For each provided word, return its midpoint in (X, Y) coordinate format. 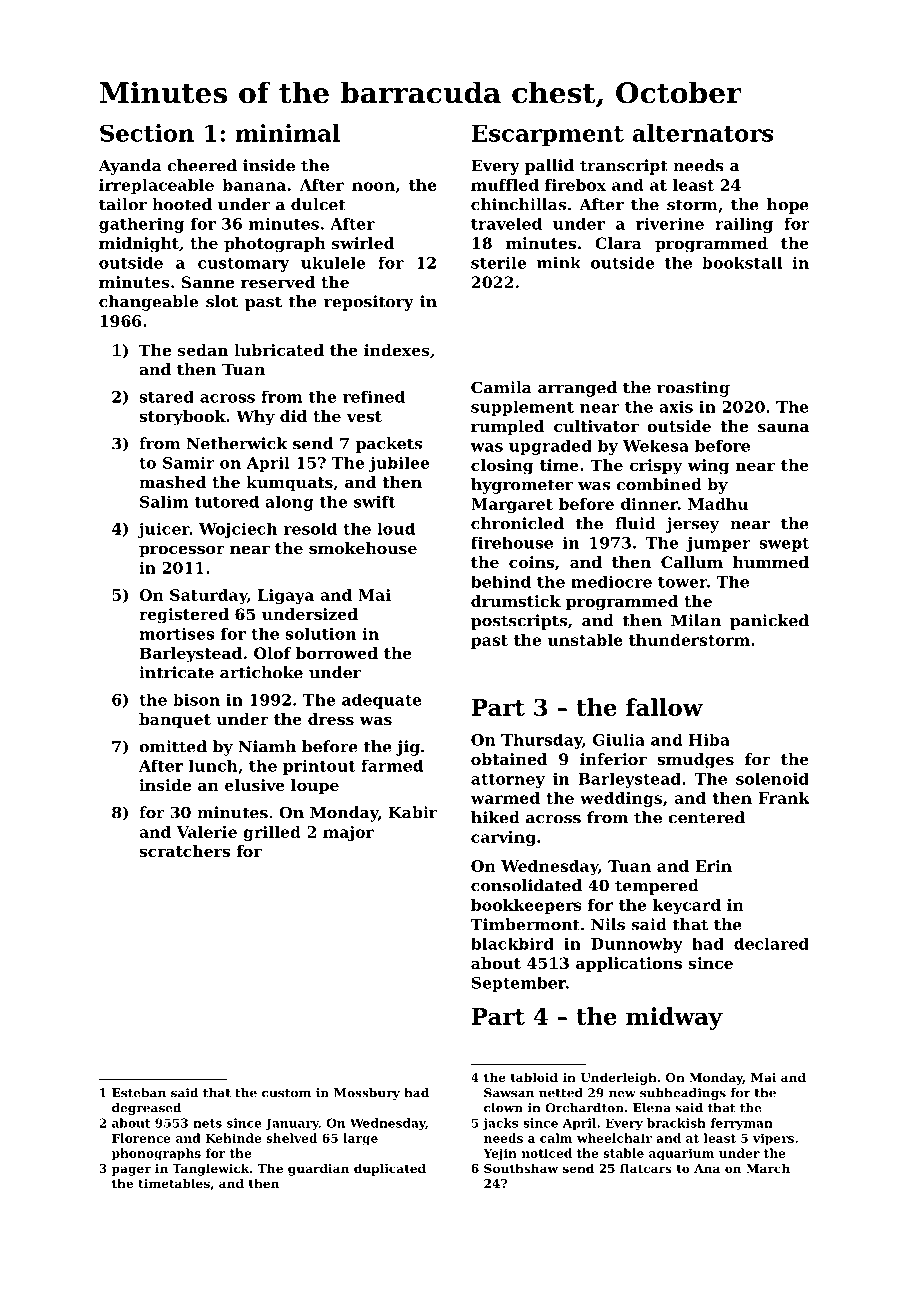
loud (396, 529)
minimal (288, 133)
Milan (696, 620)
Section (147, 133)
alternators (702, 133)
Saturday (208, 596)
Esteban (139, 1093)
